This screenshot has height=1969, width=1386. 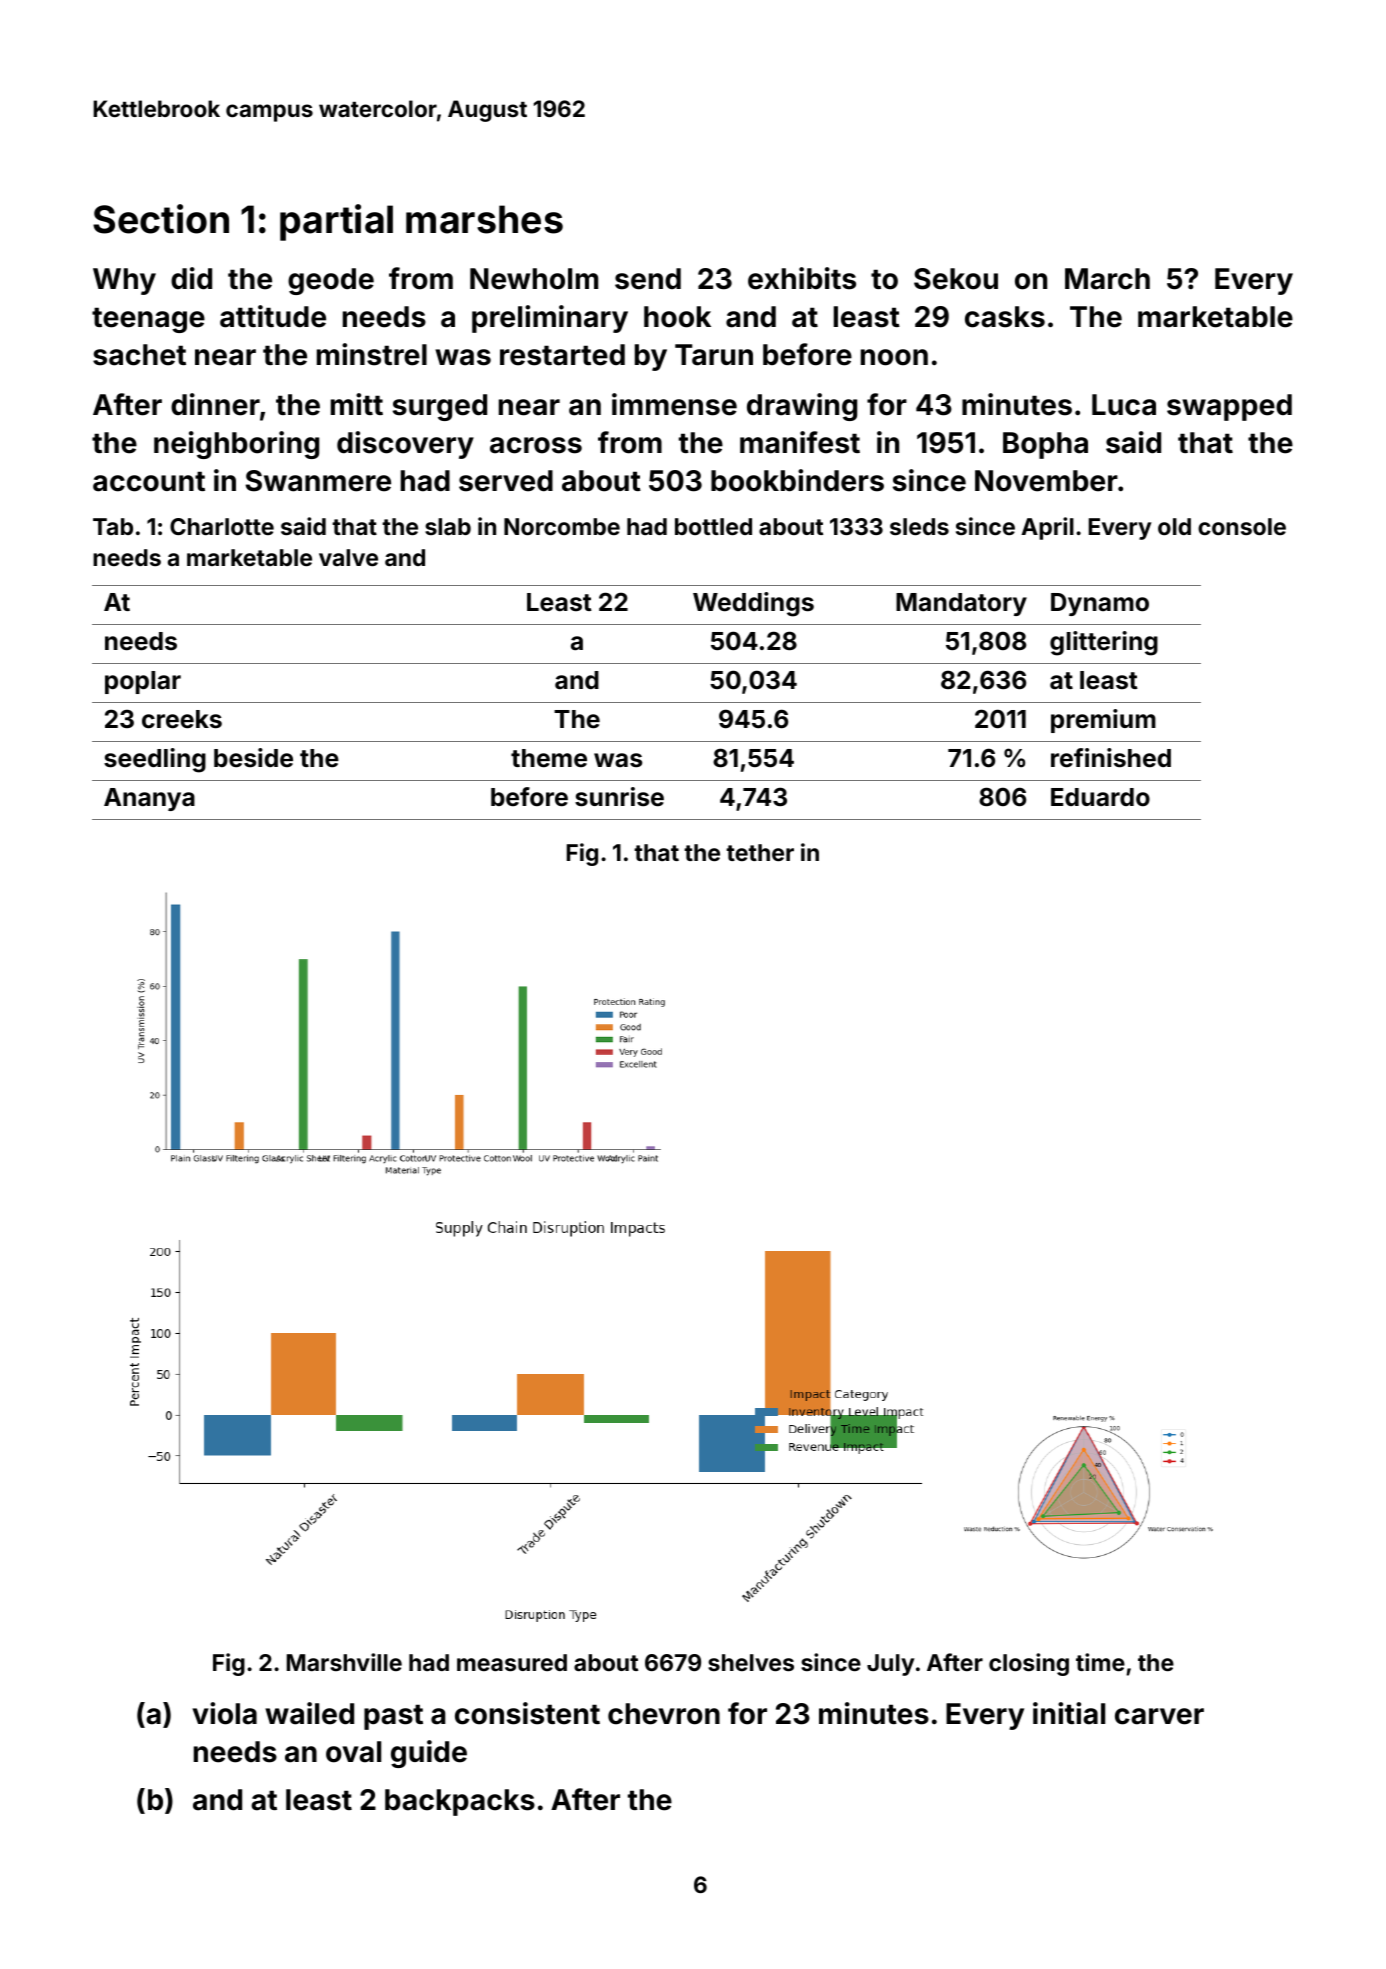 I want to click on Luca, so click(x=1124, y=405).
